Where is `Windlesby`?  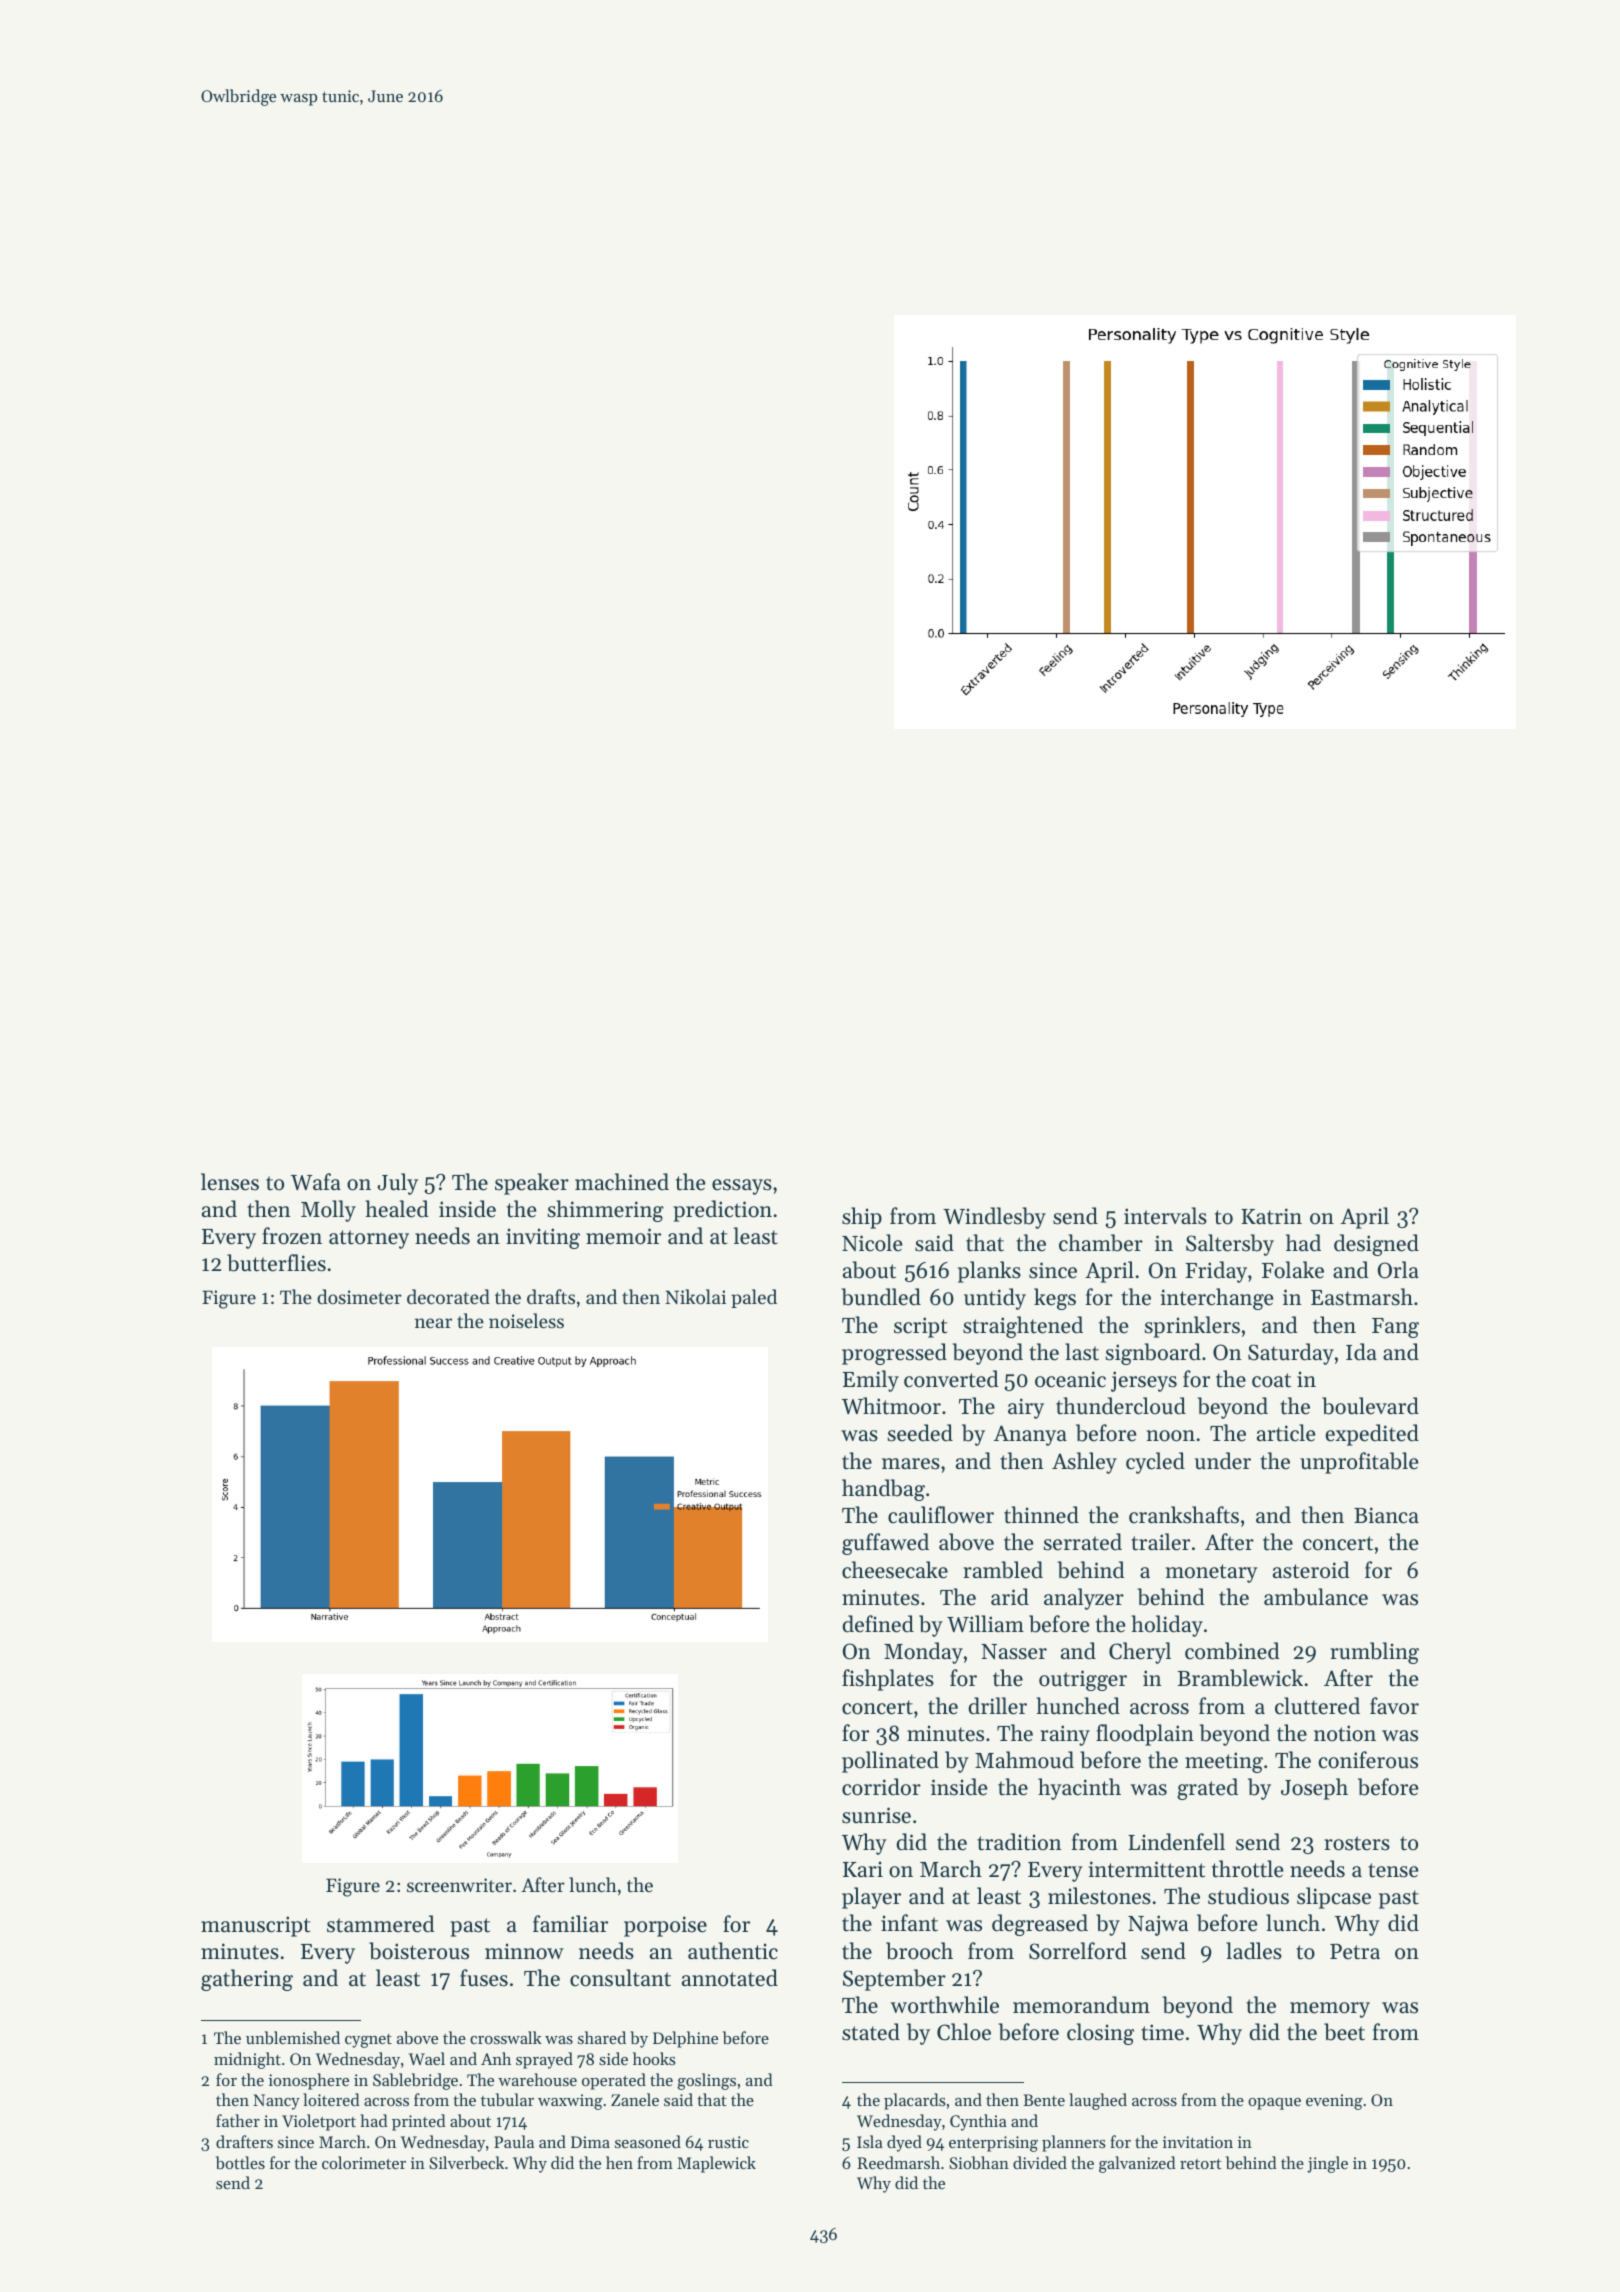 Windlesby is located at coordinates (994, 1218).
